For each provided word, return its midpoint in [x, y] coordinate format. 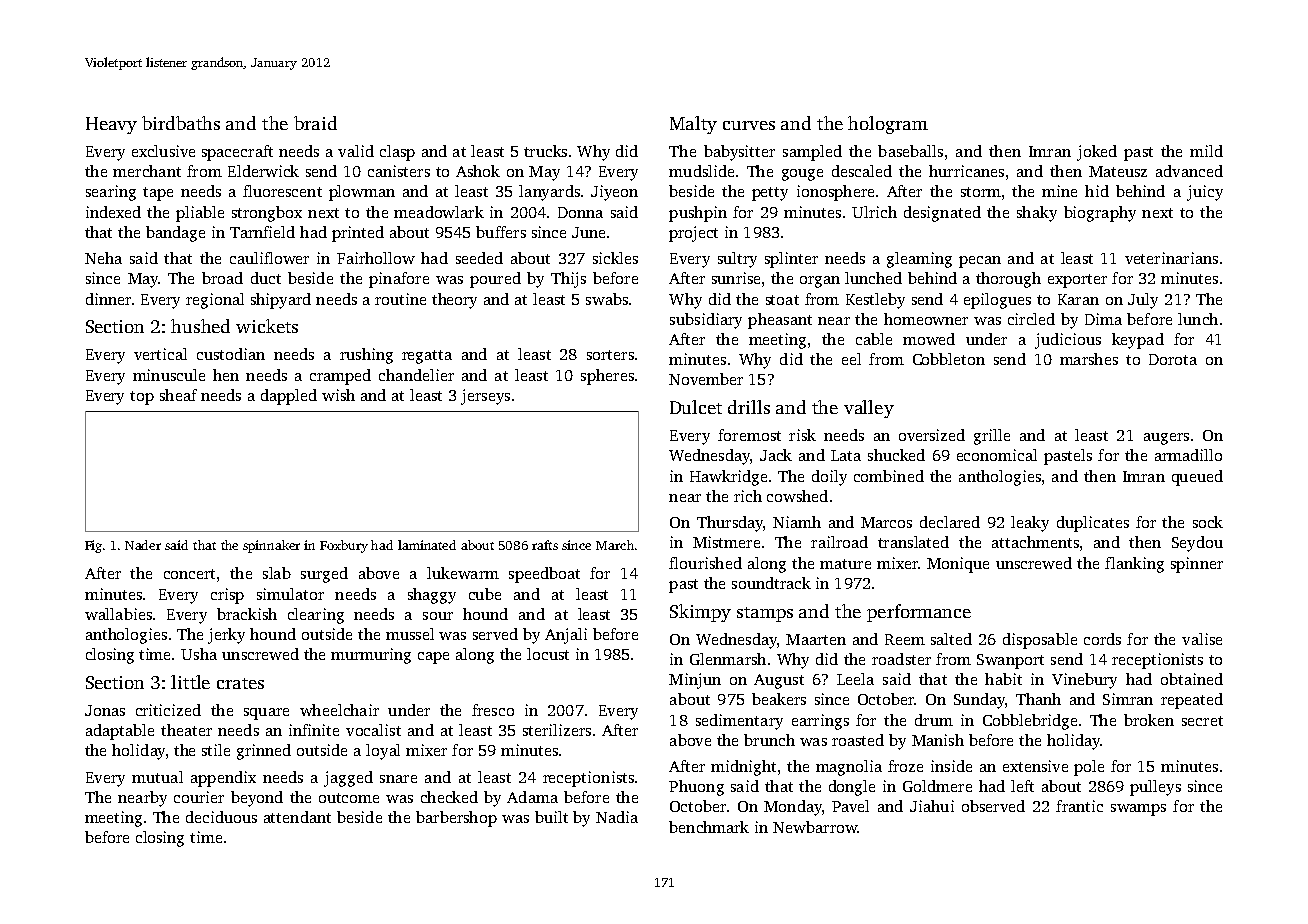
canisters [399, 171]
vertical [160, 354]
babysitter [739, 153]
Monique [958, 565]
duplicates [1093, 524]
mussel [410, 634]
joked [1097, 153]
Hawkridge [728, 478]
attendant [297, 817]
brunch [769, 740]
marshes [1089, 359]
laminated [427, 545]
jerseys [485, 397]
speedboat [544, 575]
